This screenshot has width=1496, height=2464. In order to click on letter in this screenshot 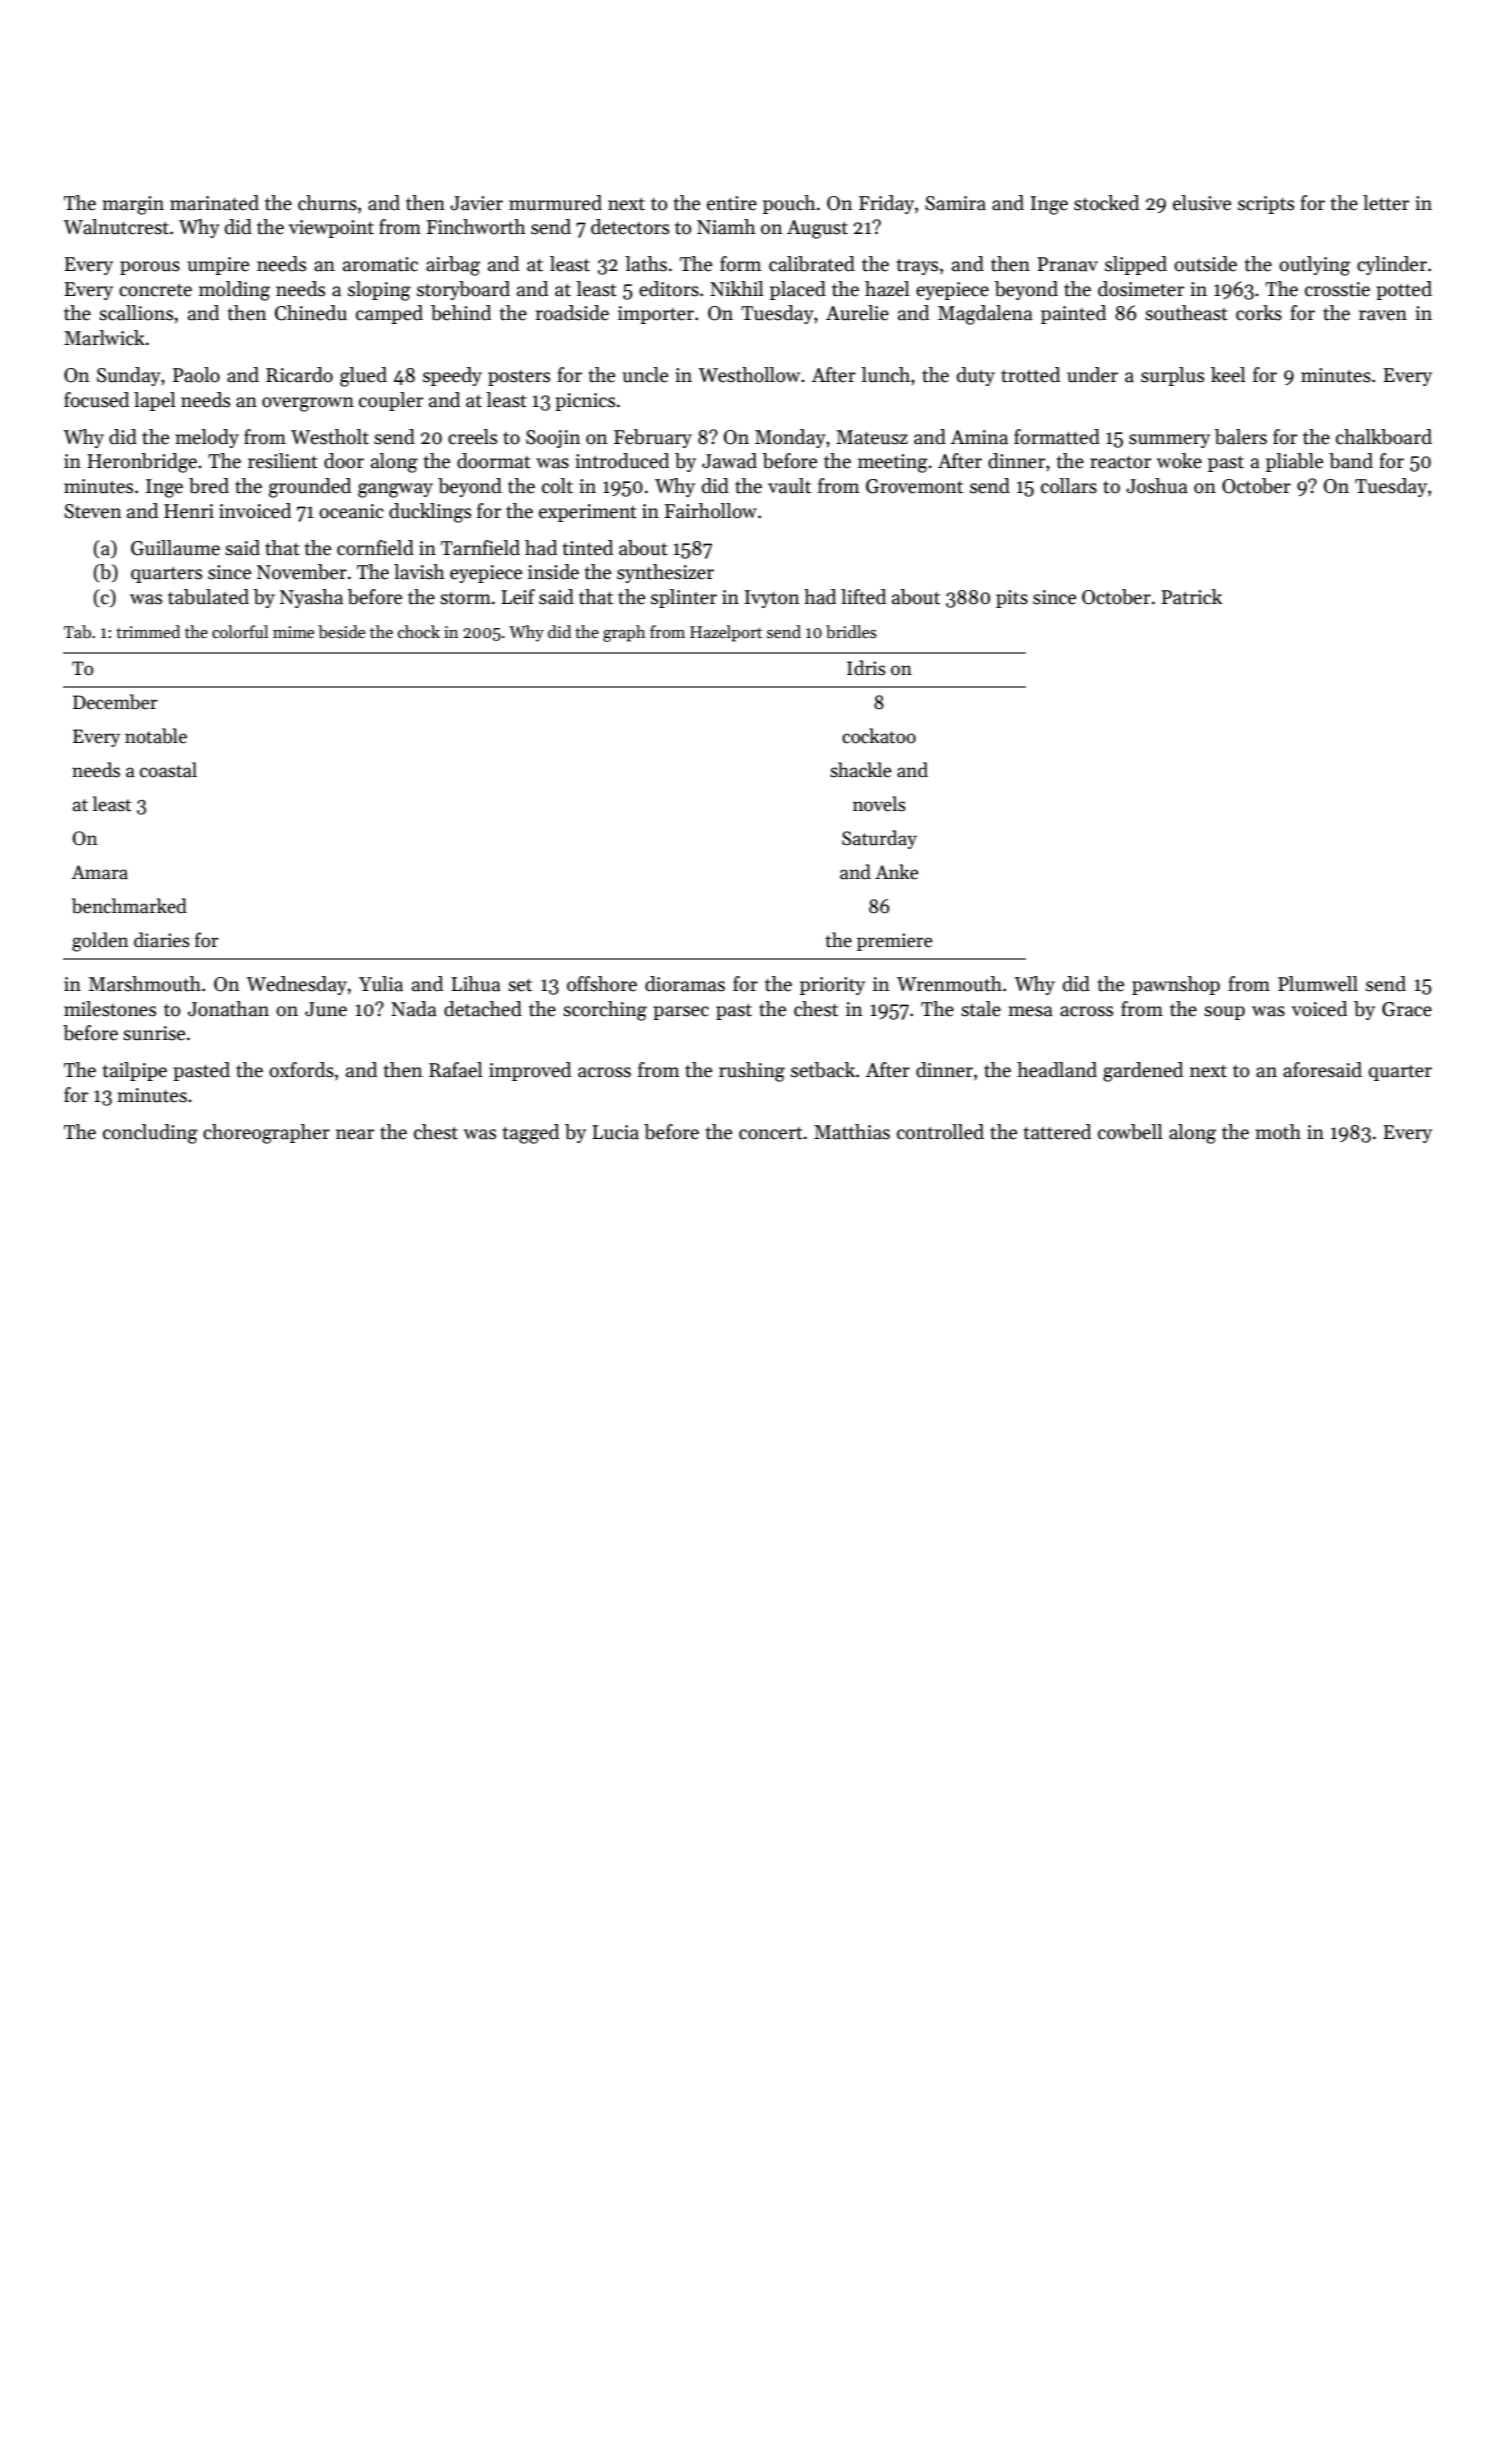, I will do `click(1386, 203)`.
